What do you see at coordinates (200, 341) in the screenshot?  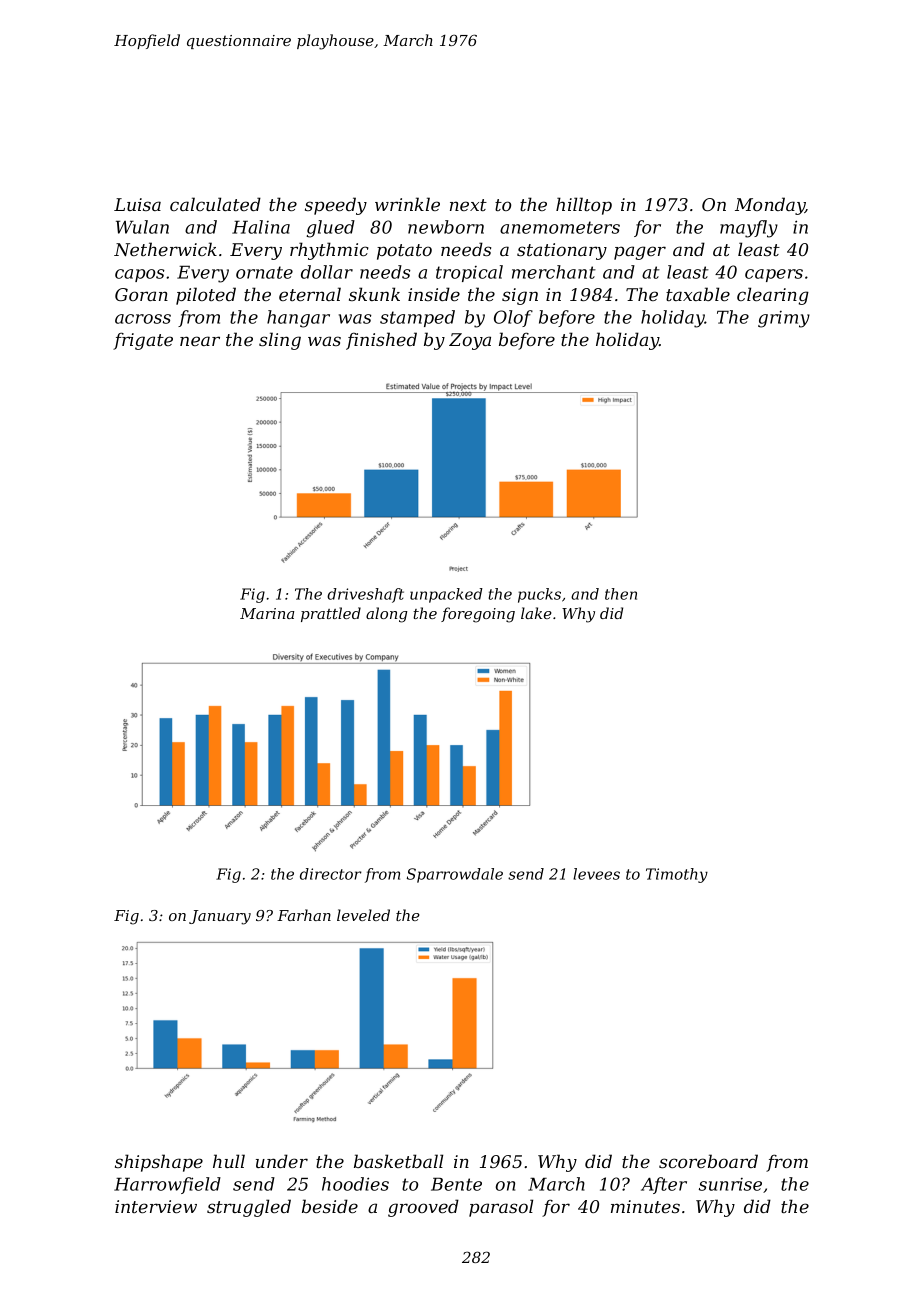 I see `near` at bounding box center [200, 341].
